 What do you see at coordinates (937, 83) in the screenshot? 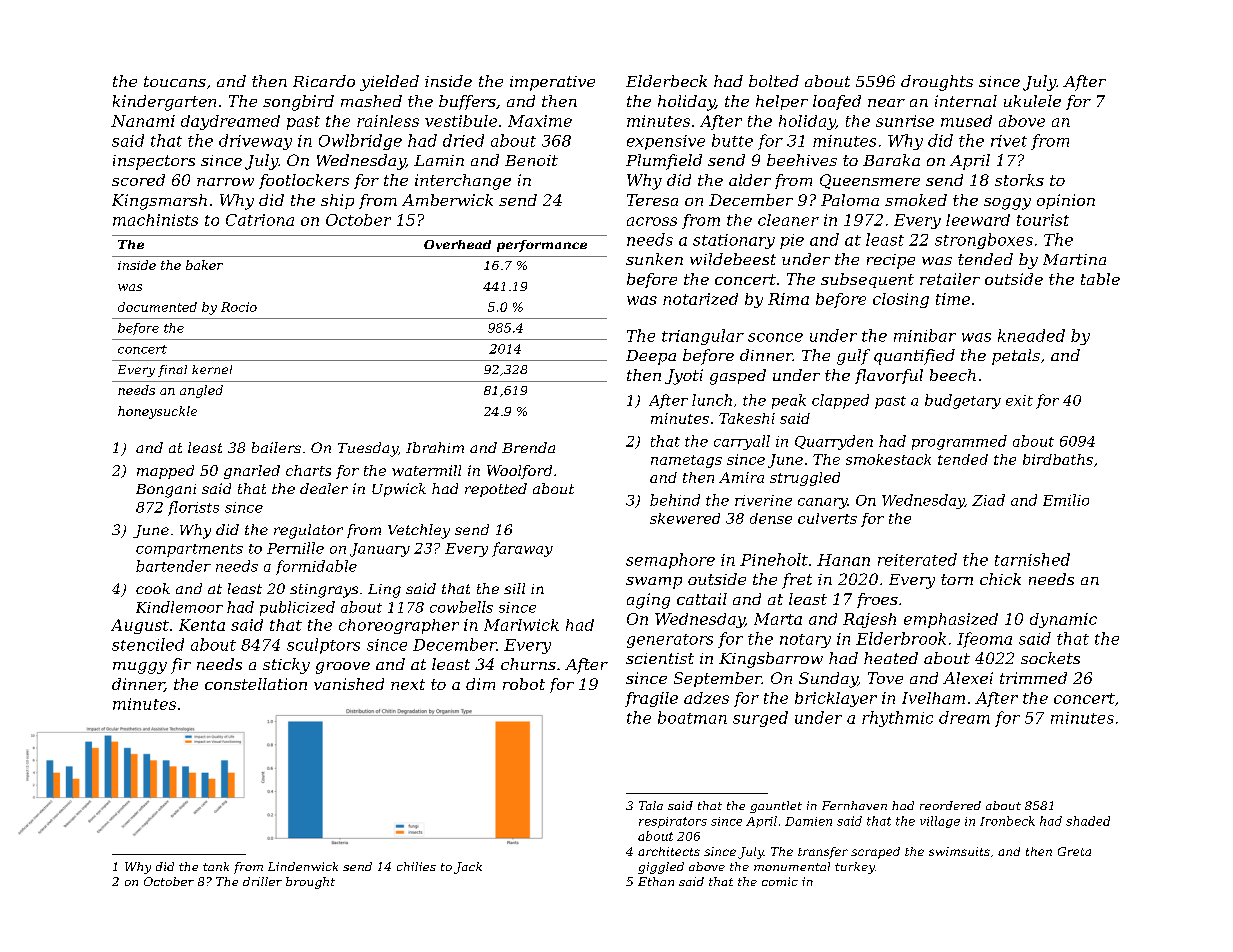
I see `droughts` at bounding box center [937, 83].
